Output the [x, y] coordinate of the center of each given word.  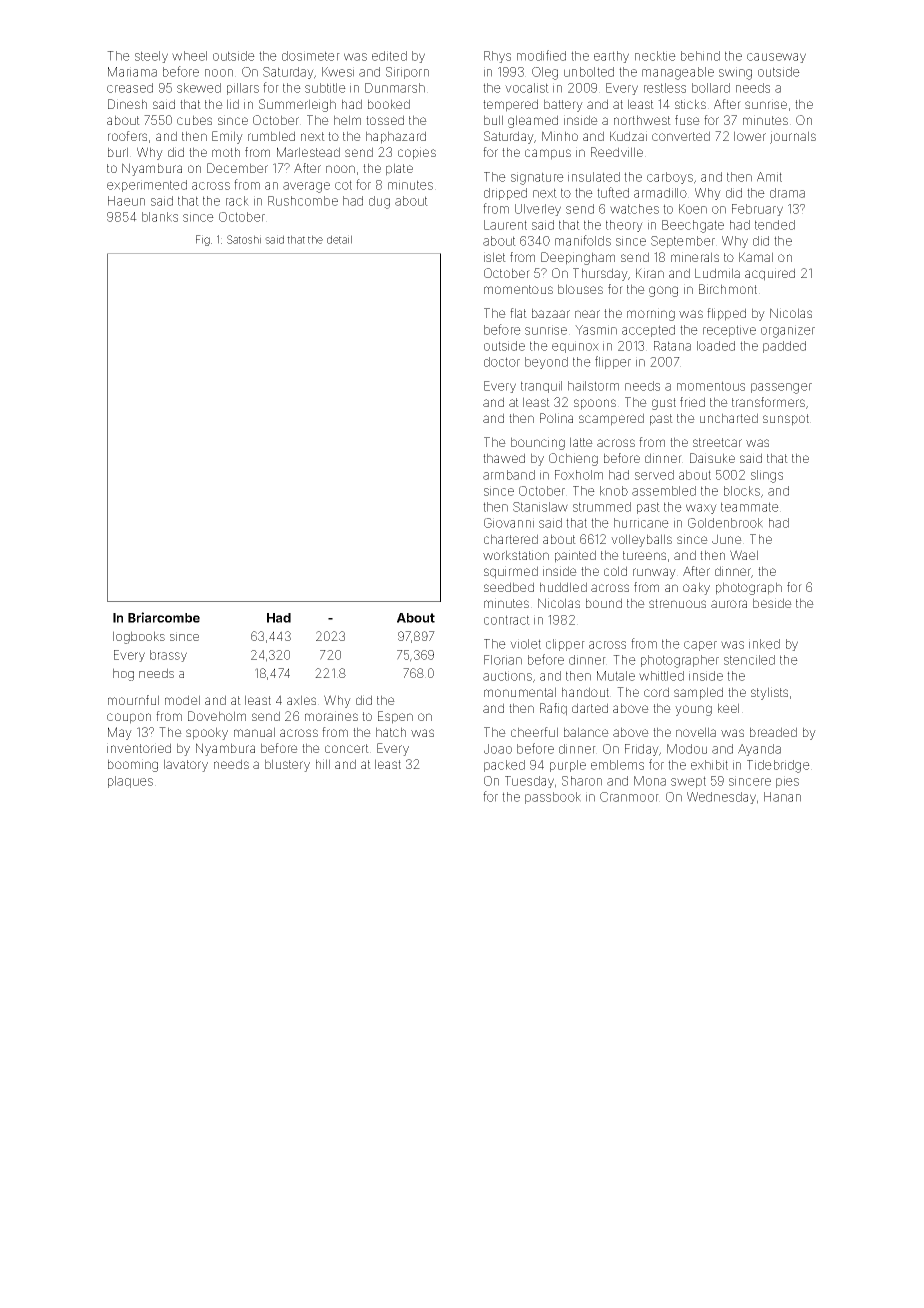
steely [151, 57]
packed [504, 766]
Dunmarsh [395, 88]
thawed [504, 458]
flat [518, 313]
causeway [776, 58]
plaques [130, 782]
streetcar [717, 442]
